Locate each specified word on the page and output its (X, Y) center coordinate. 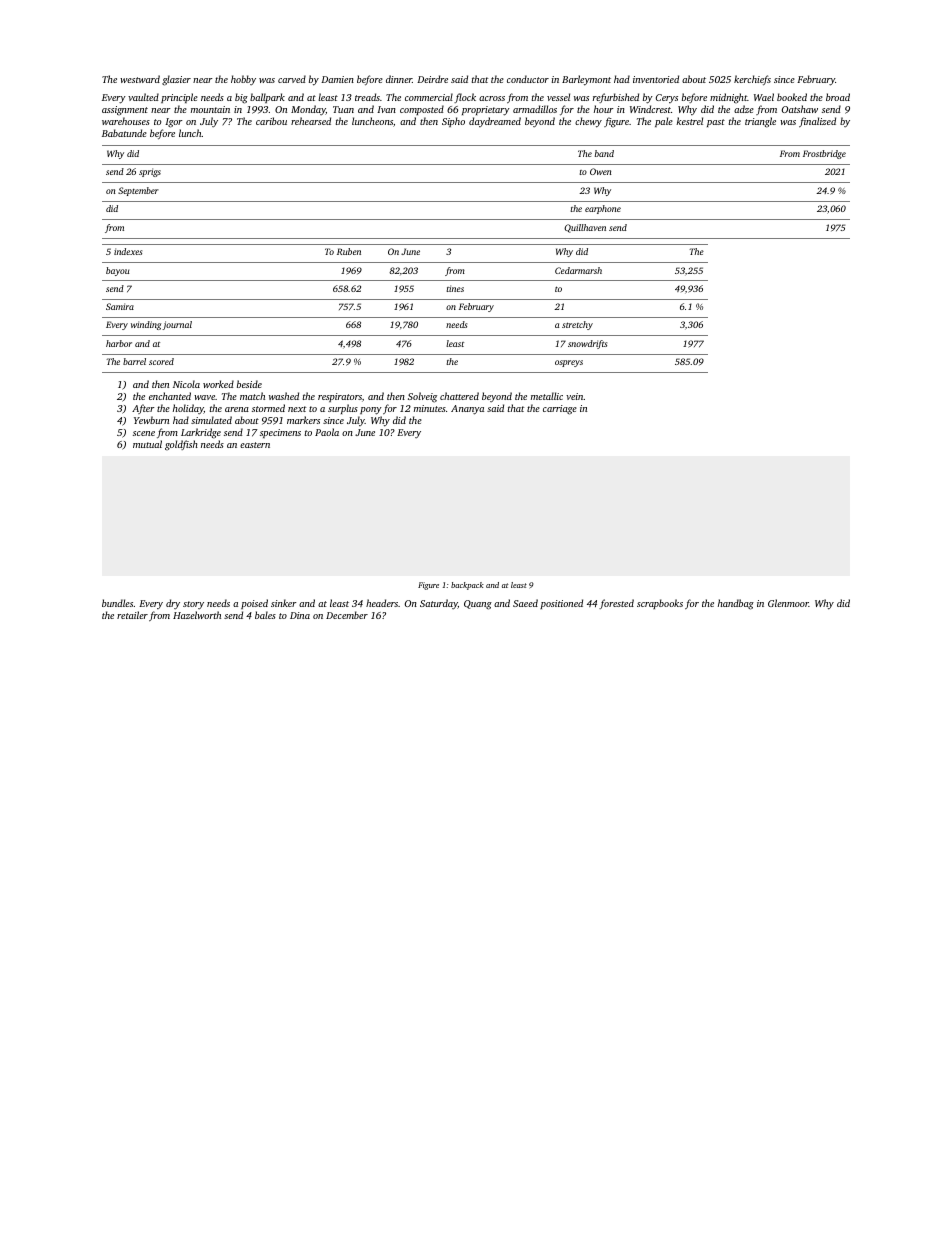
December (347, 615)
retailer (132, 615)
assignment (125, 111)
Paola (327, 432)
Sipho (453, 122)
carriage (560, 410)
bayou (117, 271)
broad (838, 97)
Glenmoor (788, 603)
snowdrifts (587, 344)
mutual (147, 444)
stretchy (577, 325)
